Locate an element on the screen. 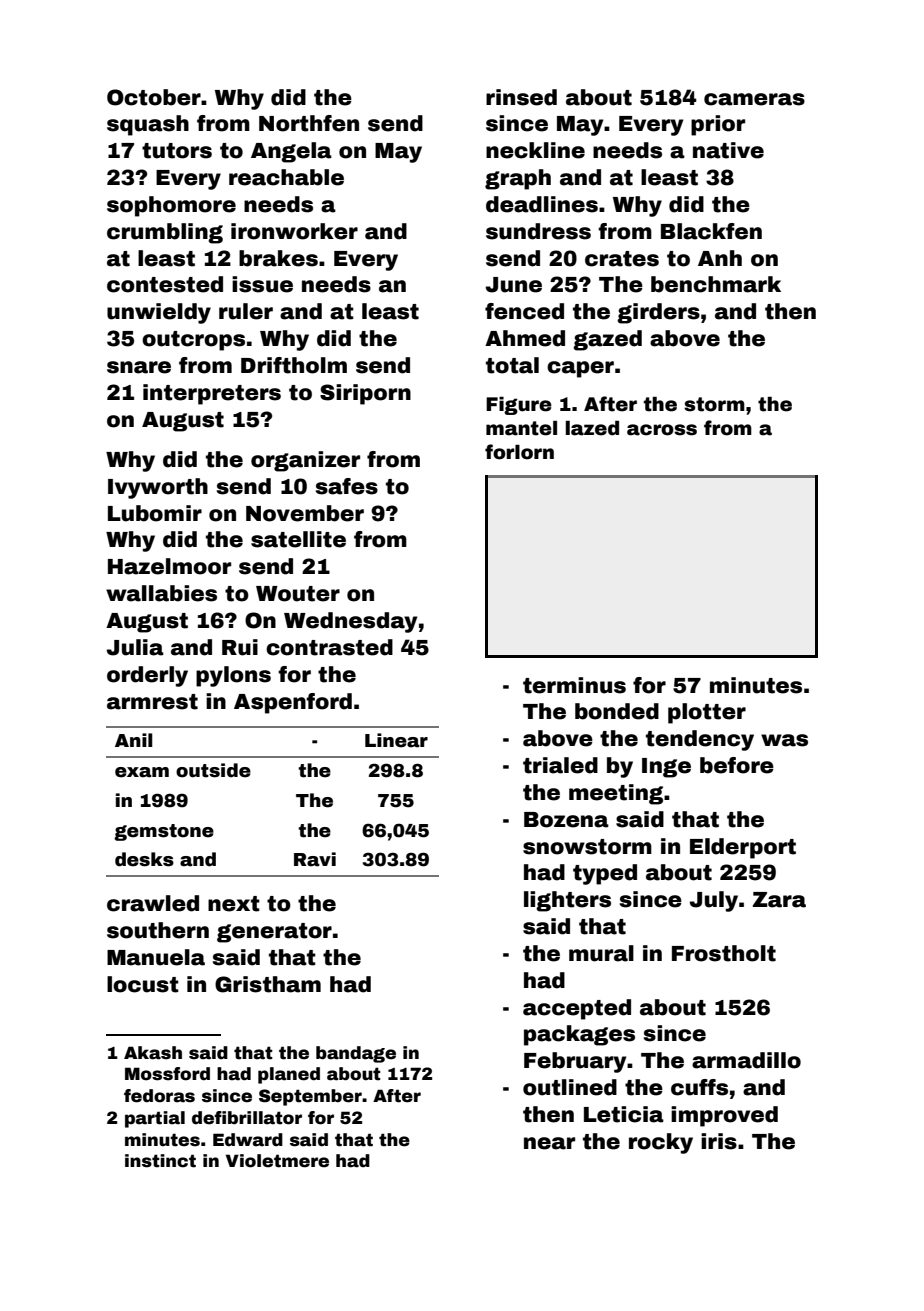  trialed is located at coordinates (560, 765).
